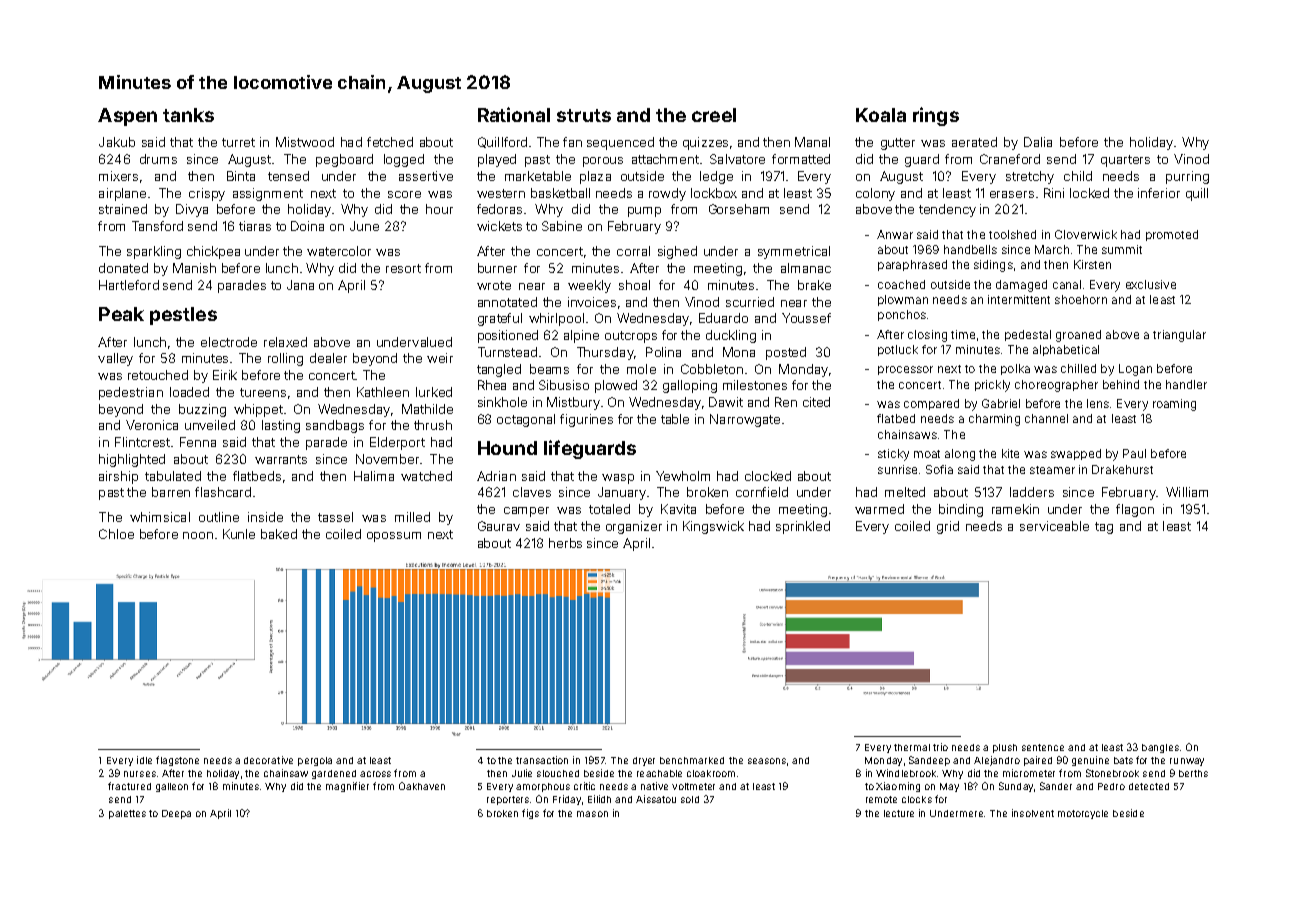  I want to click on tabulated, so click(173, 476).
